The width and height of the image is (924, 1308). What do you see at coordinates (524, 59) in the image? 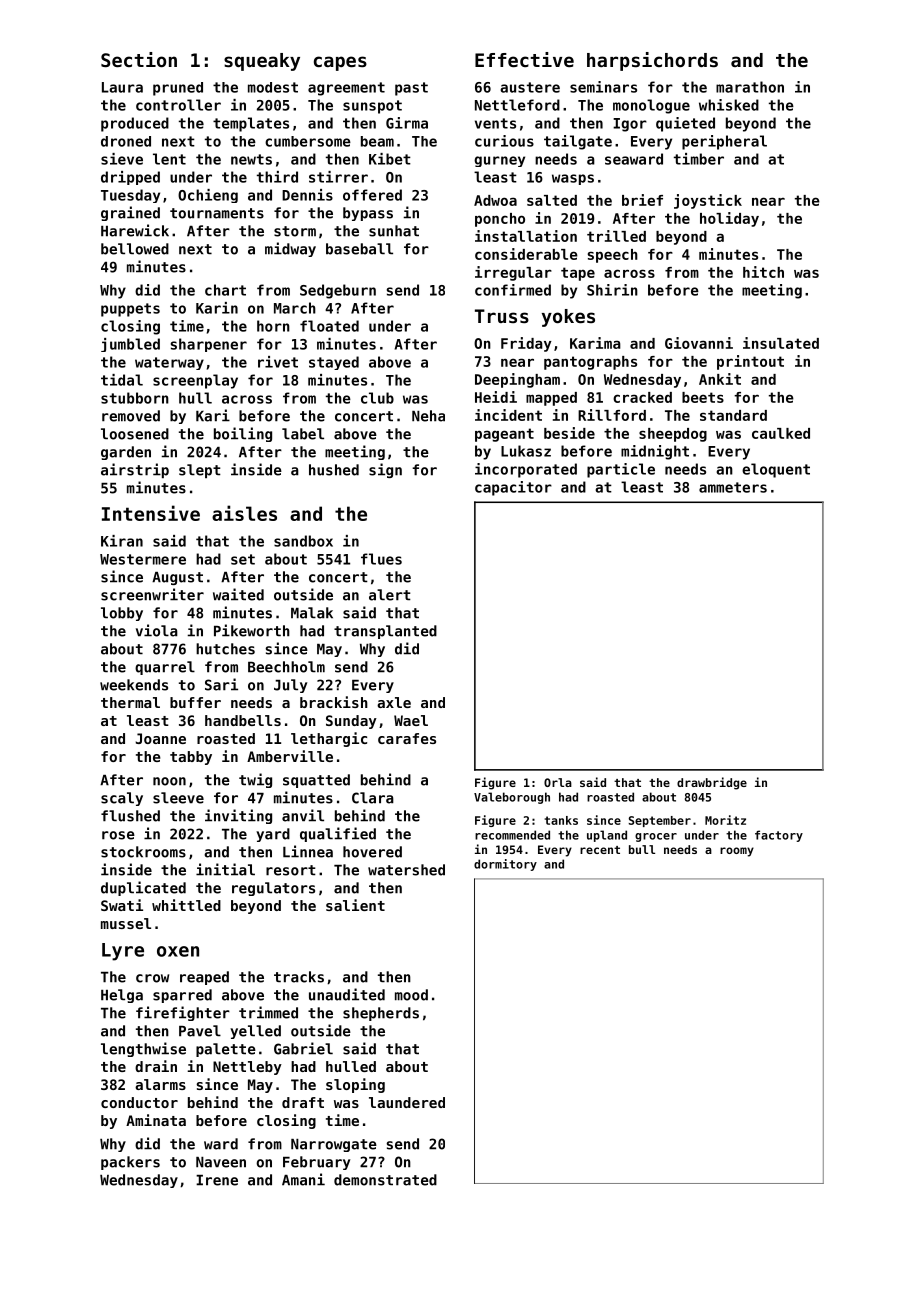
I see `Effective` at bounding box center [524, 59].
